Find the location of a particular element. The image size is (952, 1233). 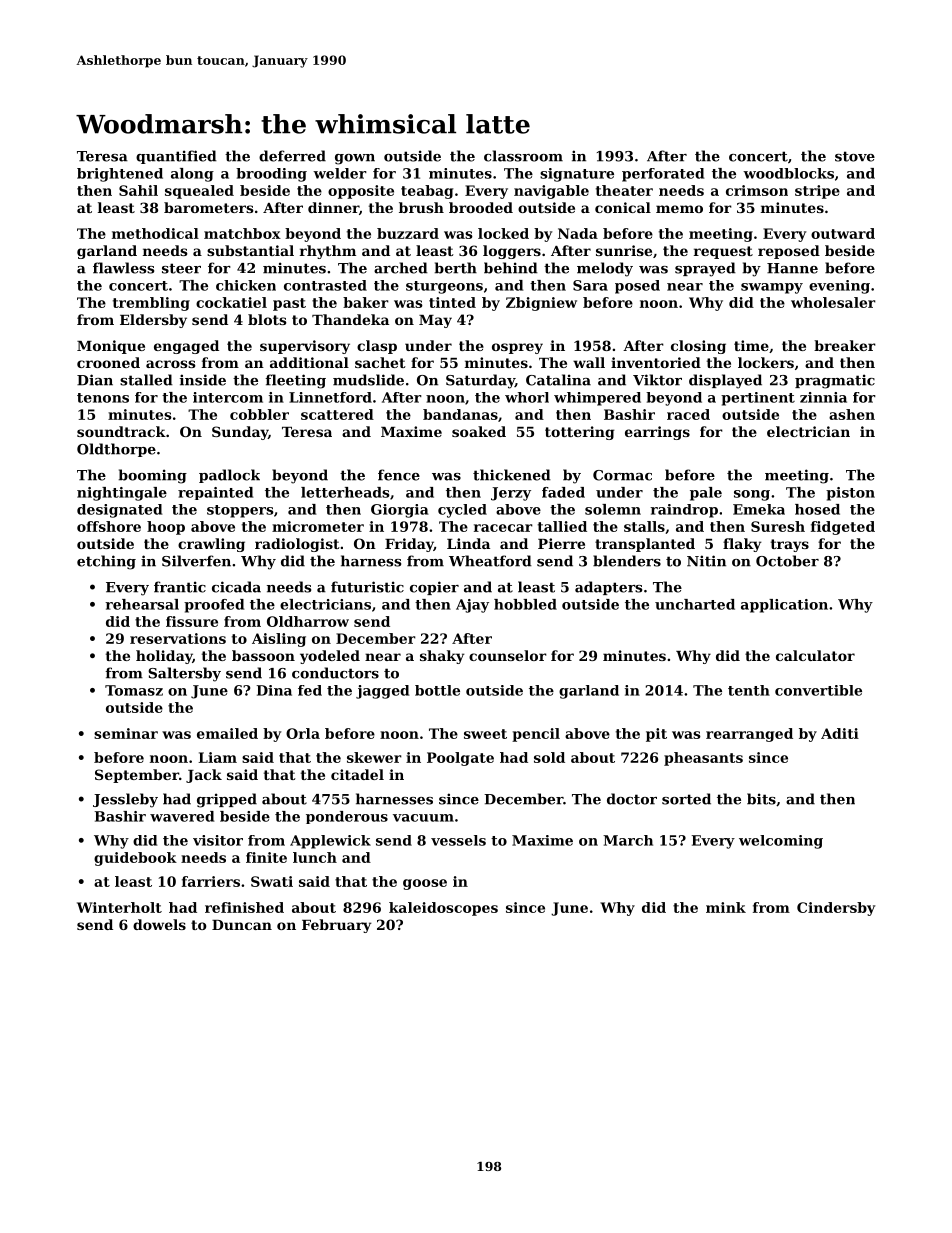

kaleidoscopes is located at coordinates (443, 909).
